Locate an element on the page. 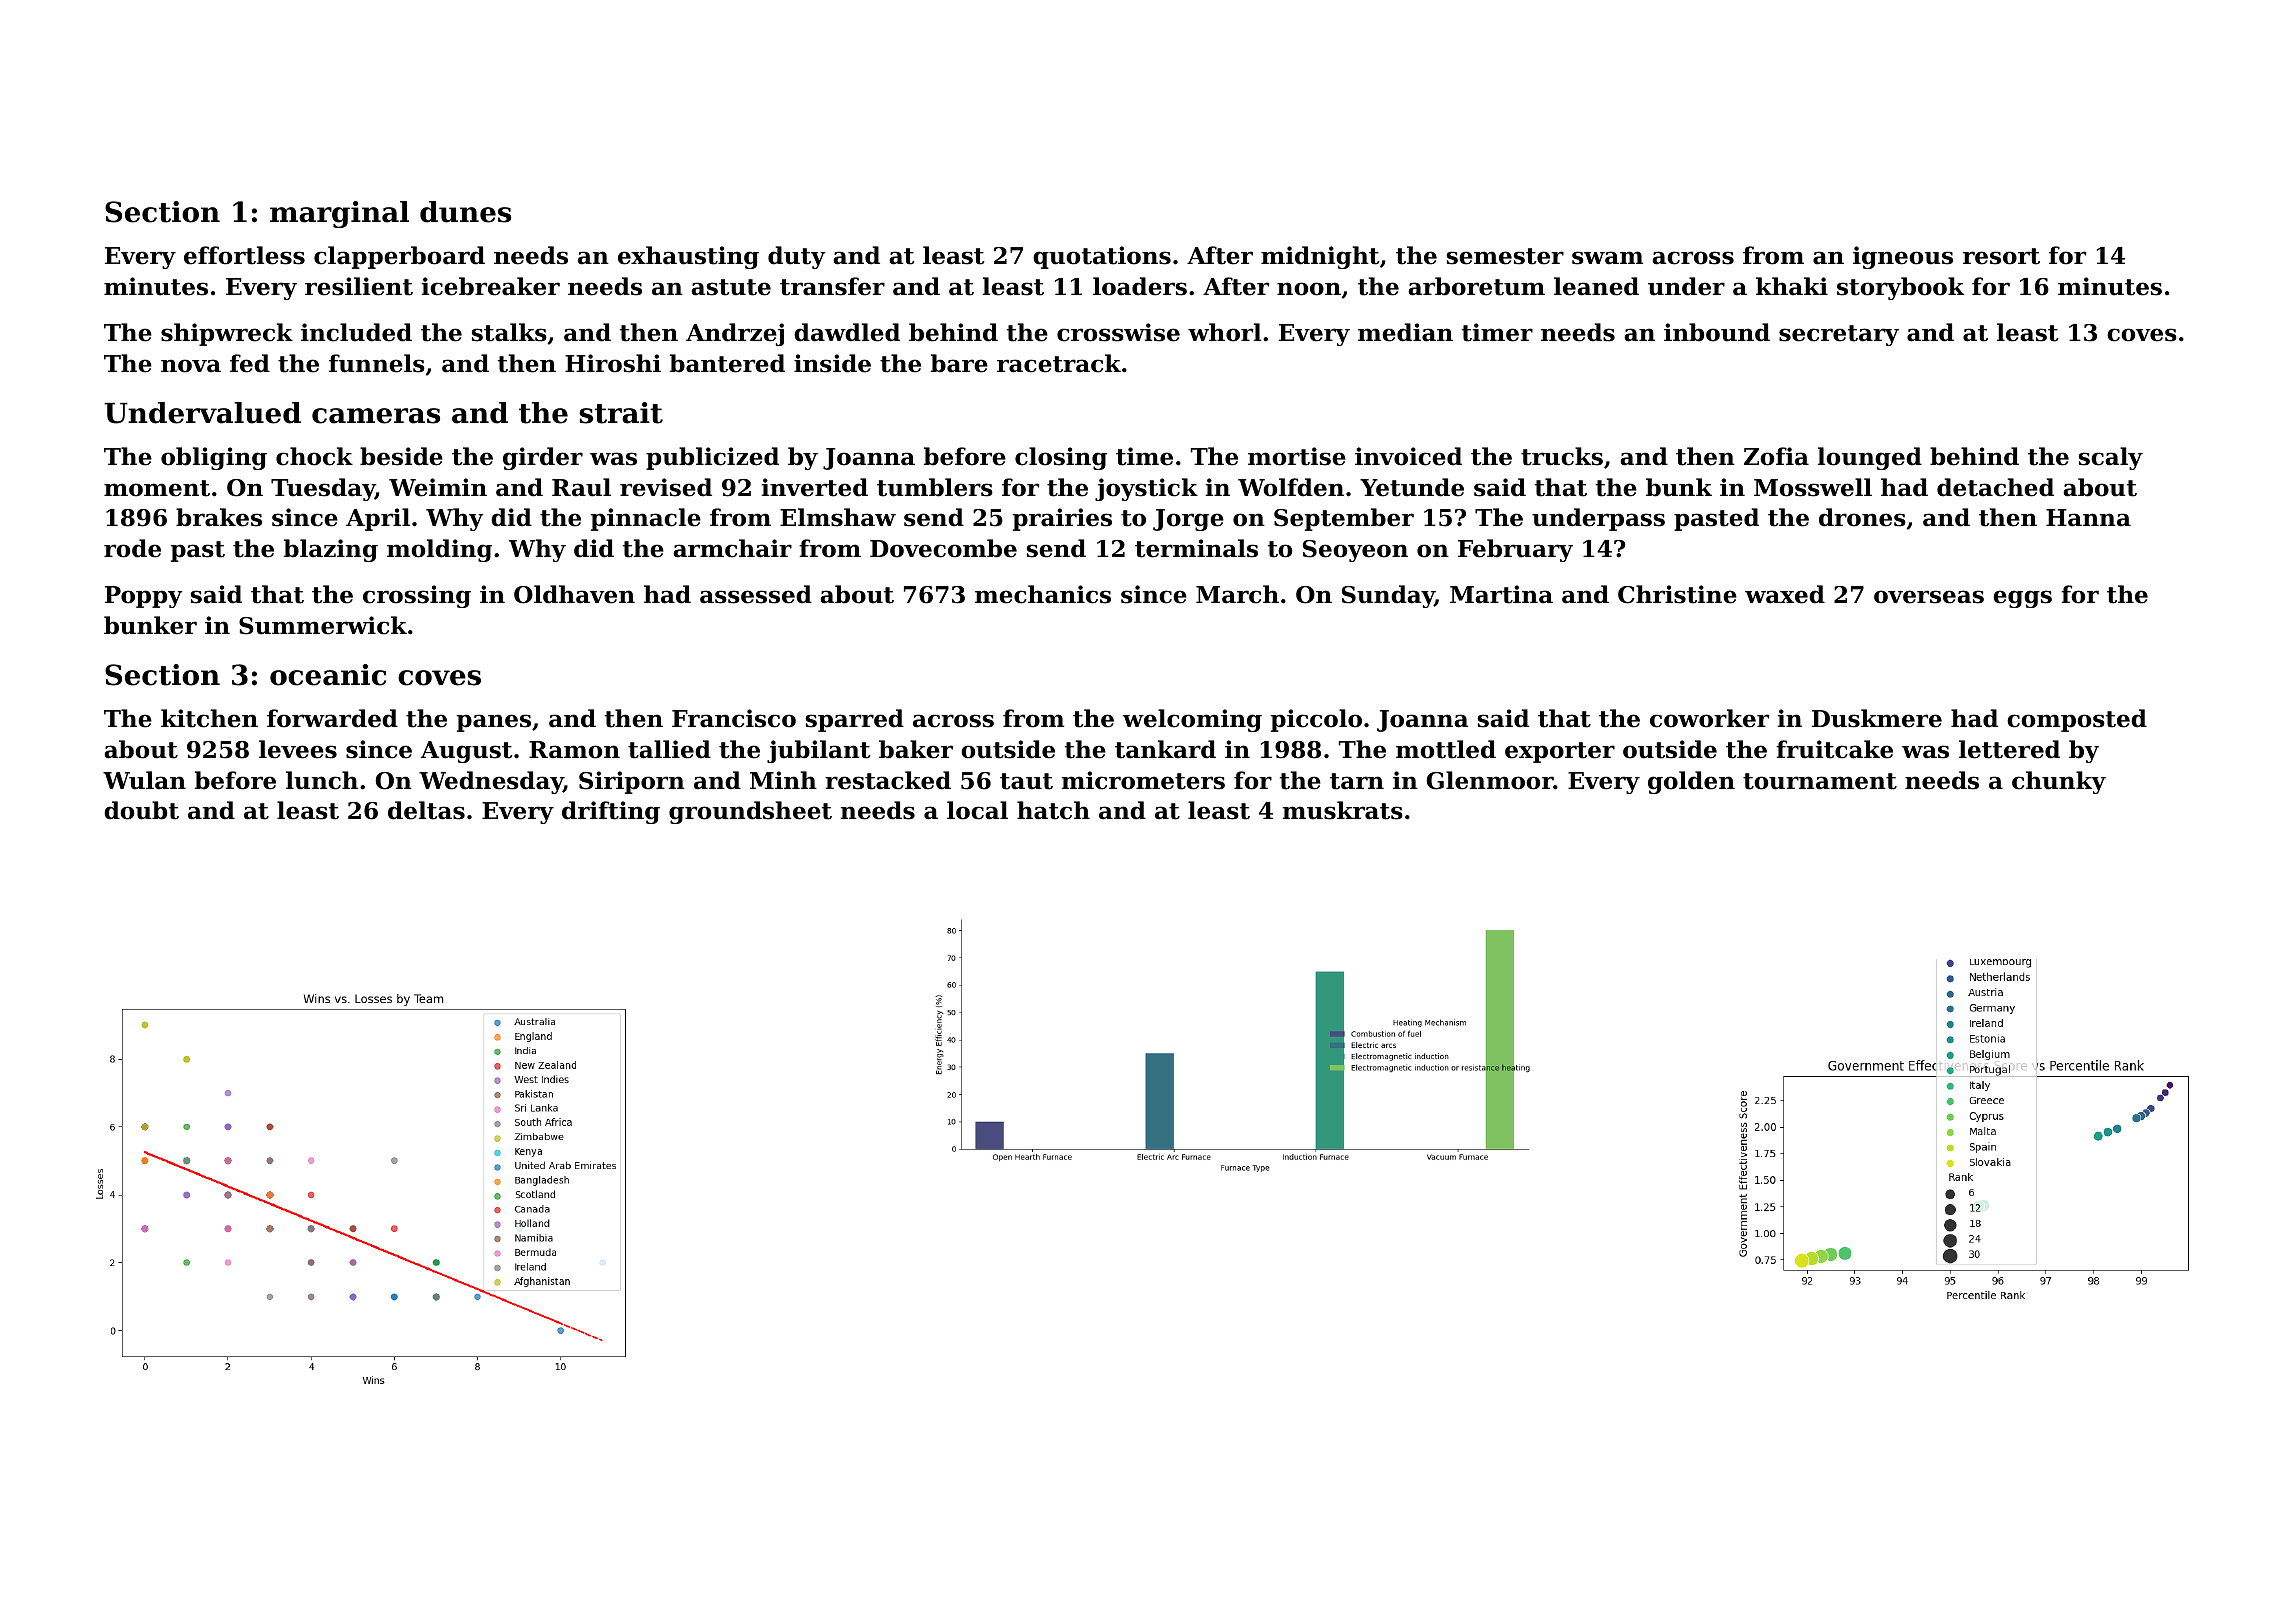 The image size is (2292, 1620). strait is located at coordinates (621, 413).
